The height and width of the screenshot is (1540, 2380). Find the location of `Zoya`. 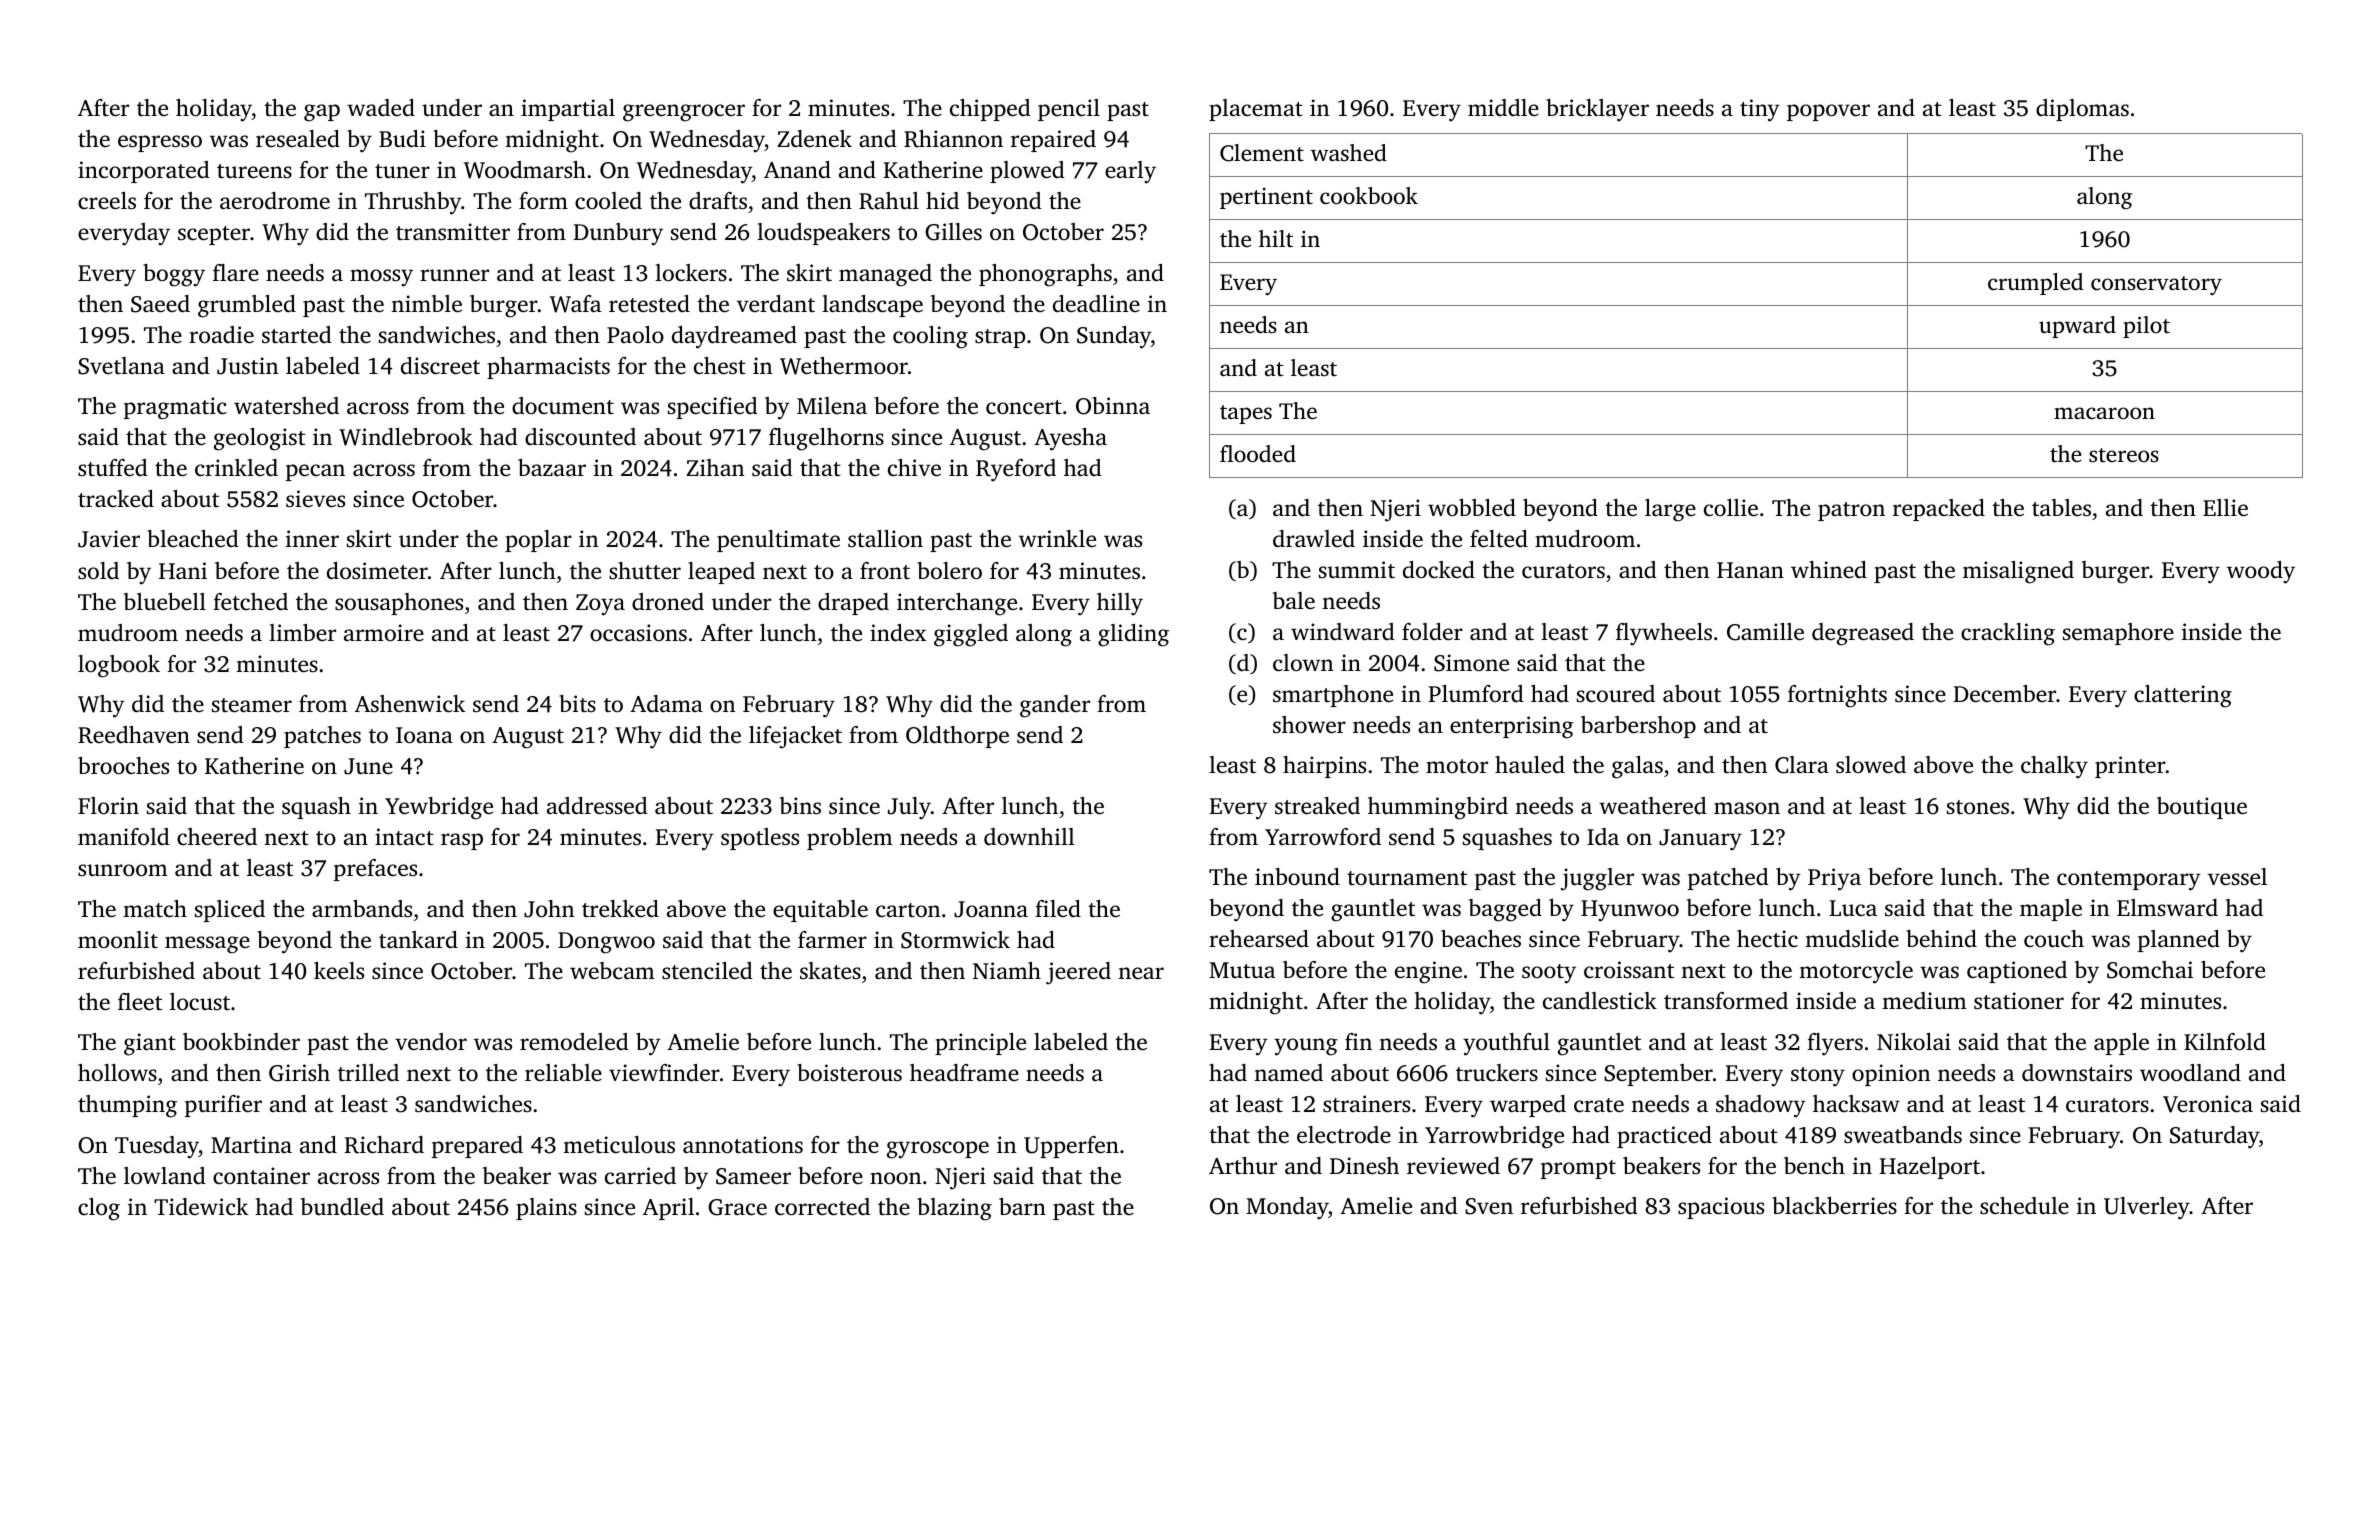

Zoya is located at coordinates (600, 605).
